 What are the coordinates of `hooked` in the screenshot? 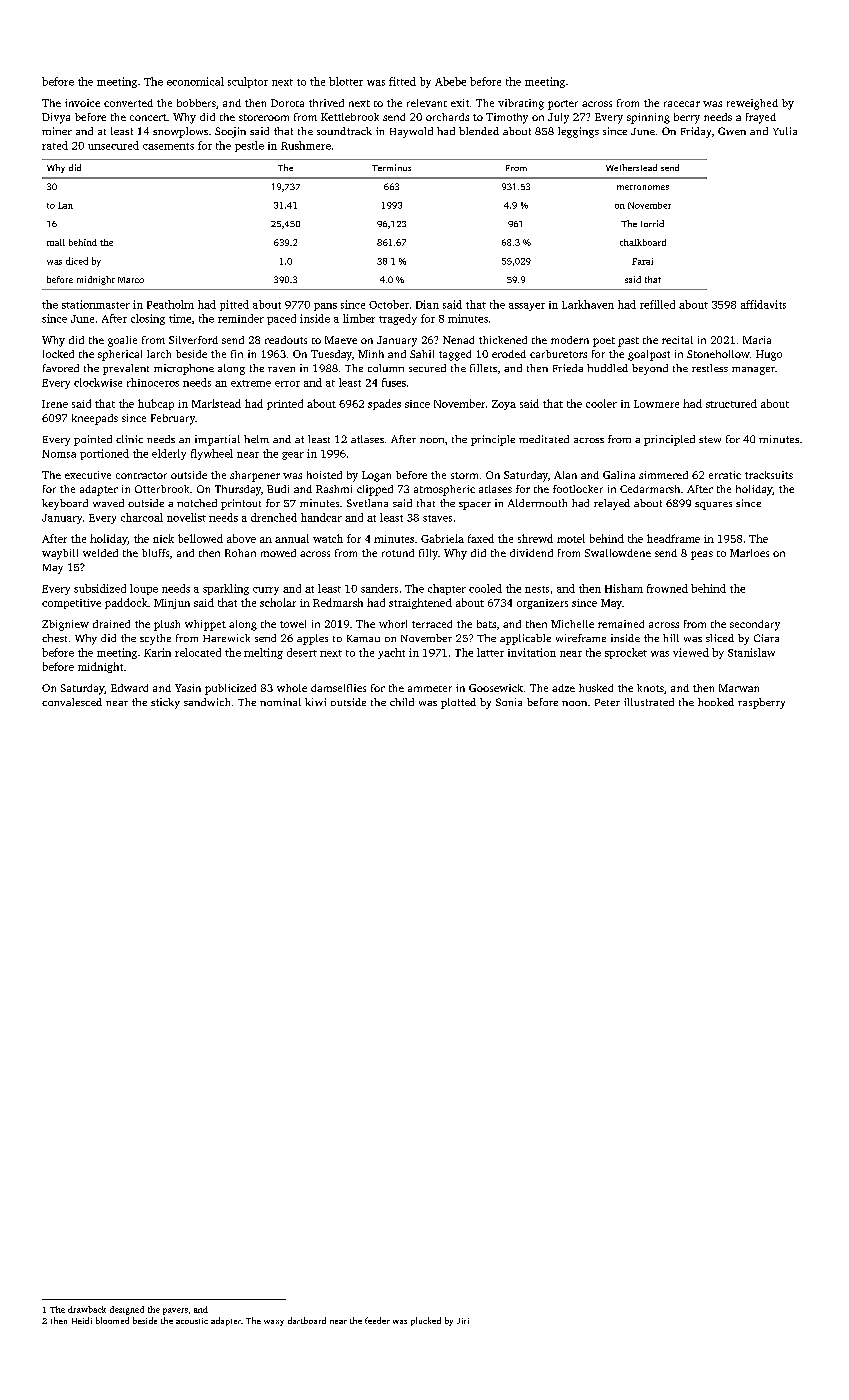 It's located at (716, 702).
